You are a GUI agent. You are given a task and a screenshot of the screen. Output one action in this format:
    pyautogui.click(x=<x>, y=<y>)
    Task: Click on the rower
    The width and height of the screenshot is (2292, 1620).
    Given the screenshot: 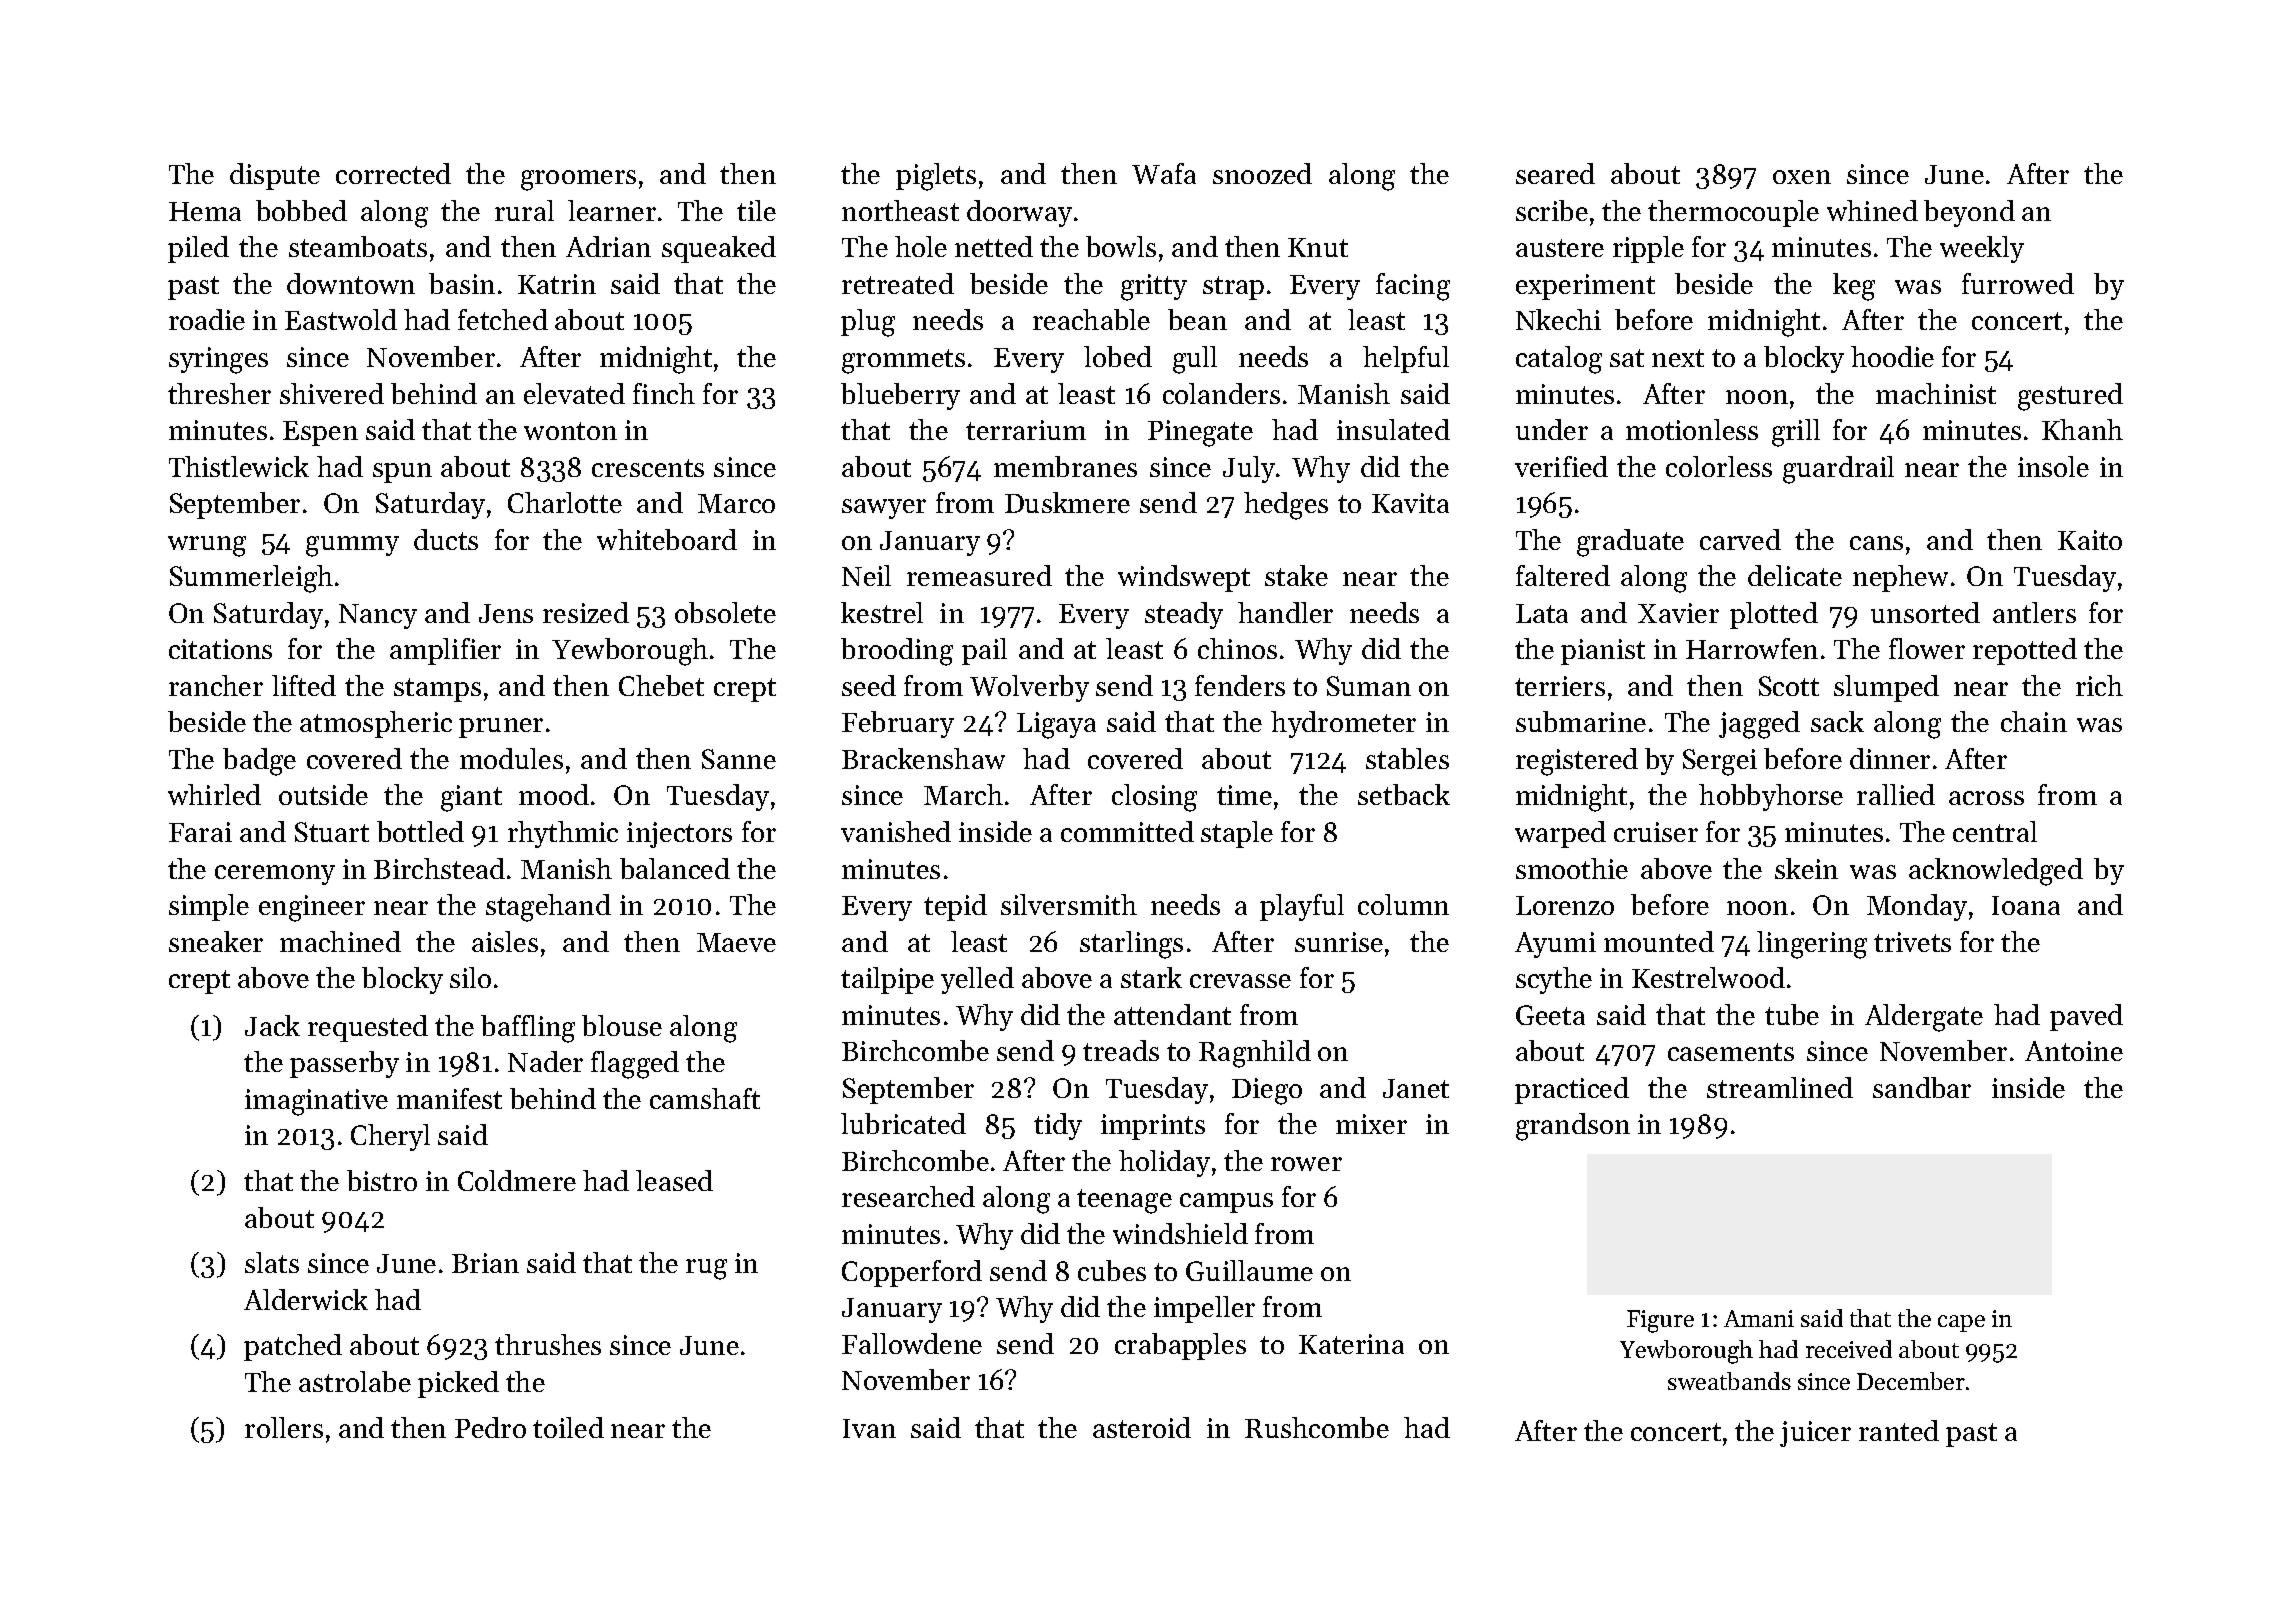 What is the action you would take?
    pyautogui.click(x=1306, y=1164)
